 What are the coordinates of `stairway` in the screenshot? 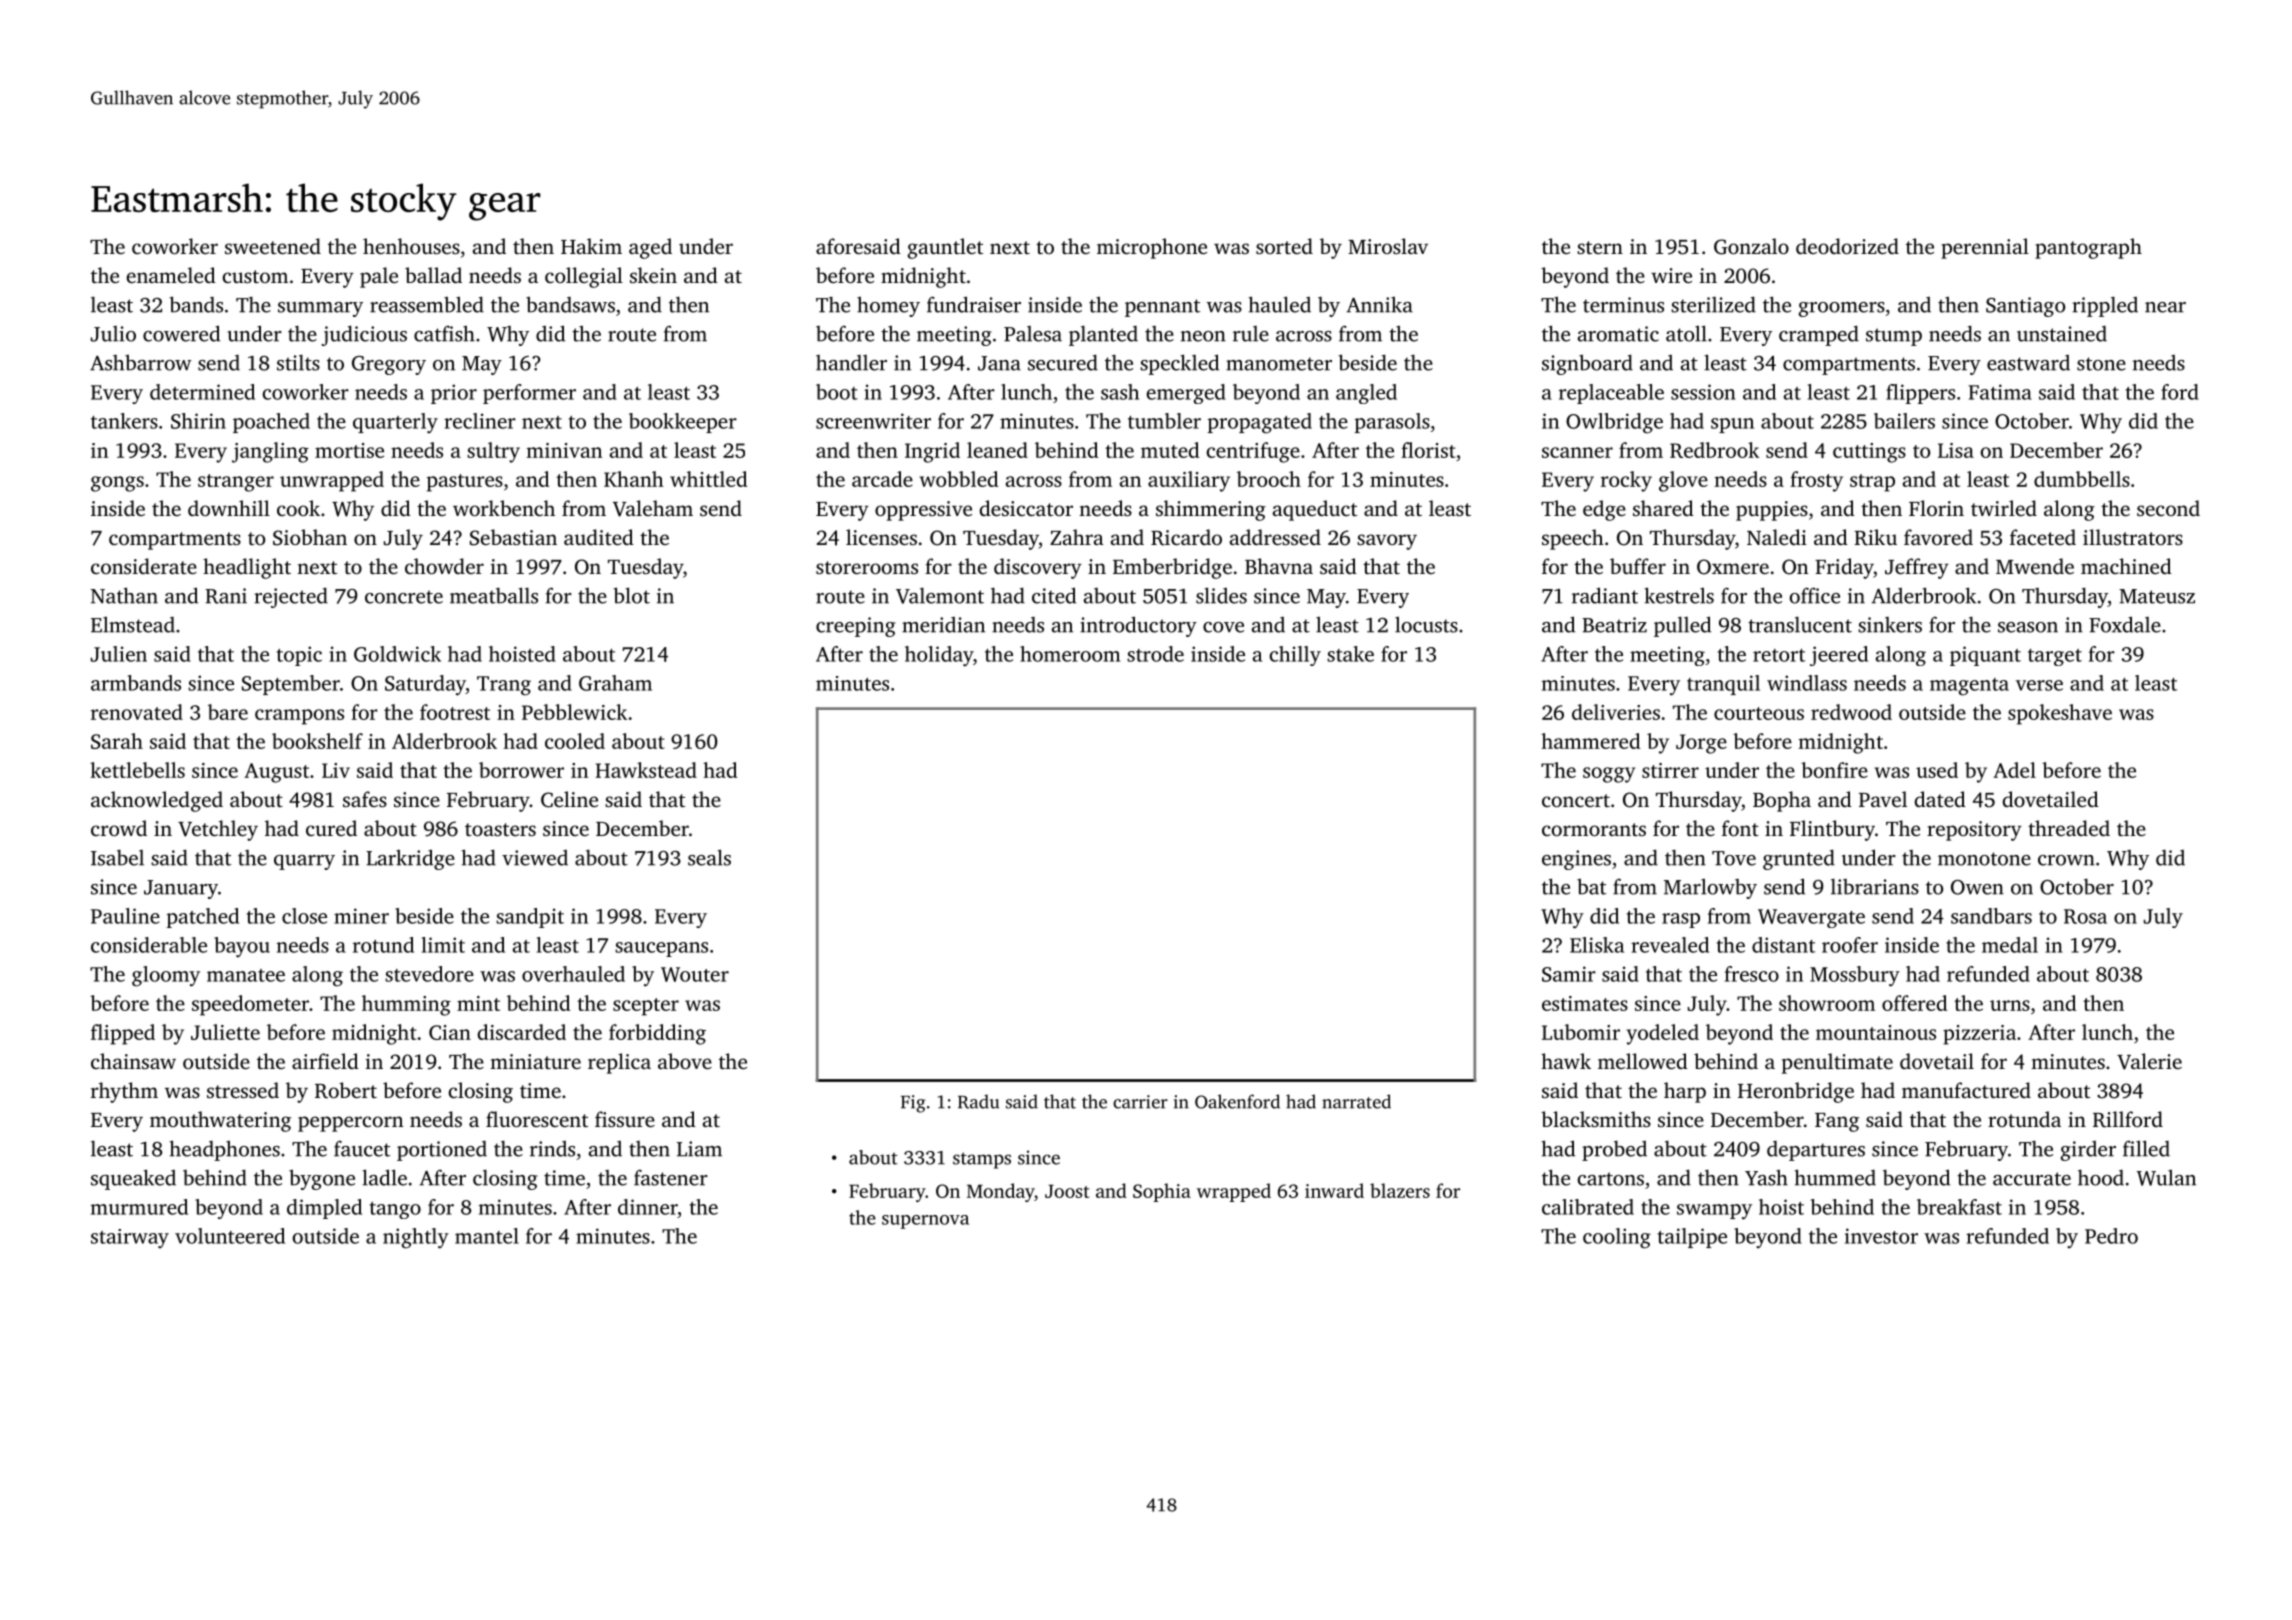 It's located at (130, 1239).
